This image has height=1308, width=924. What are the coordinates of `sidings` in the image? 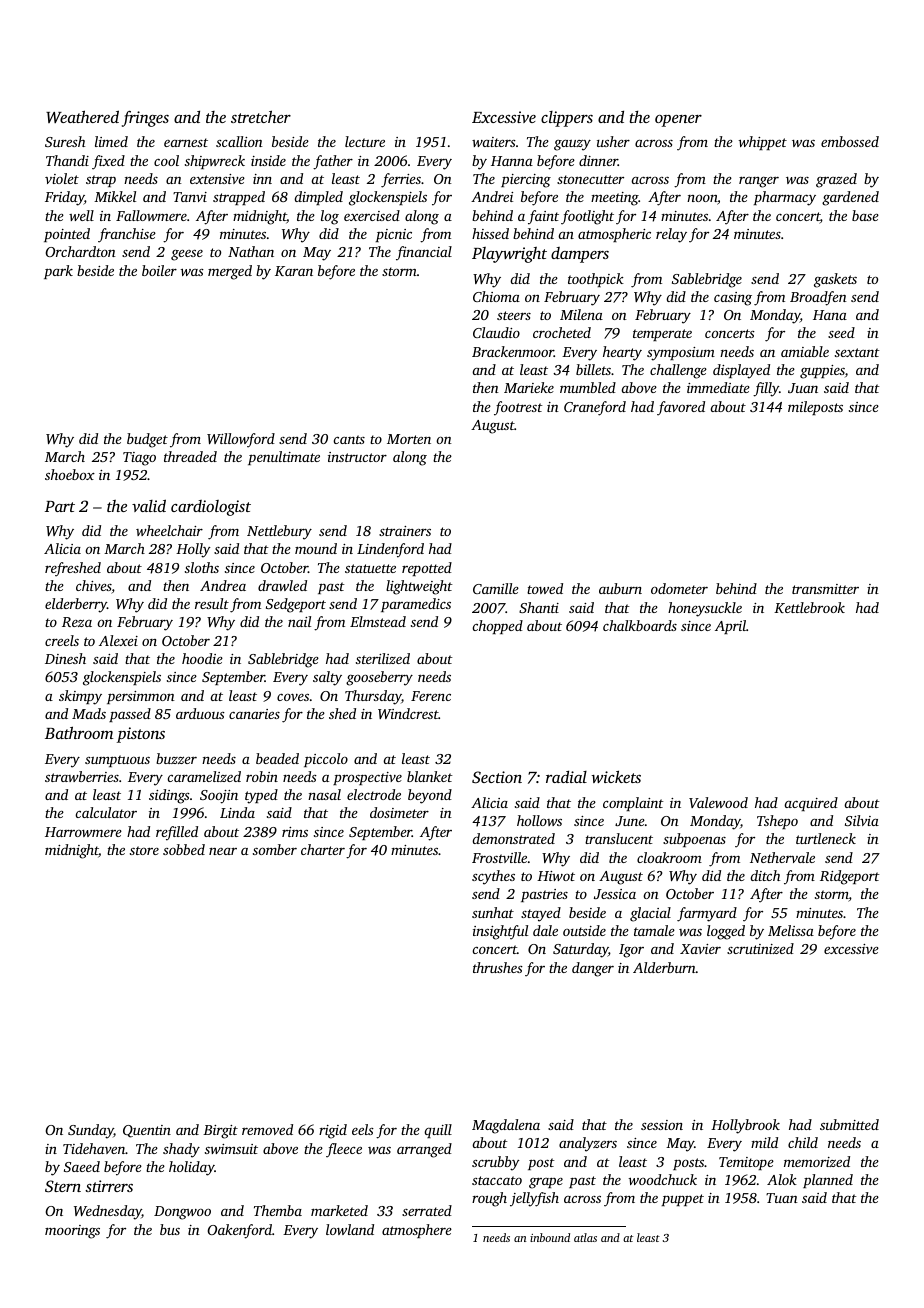 It's located at (169, 796).
